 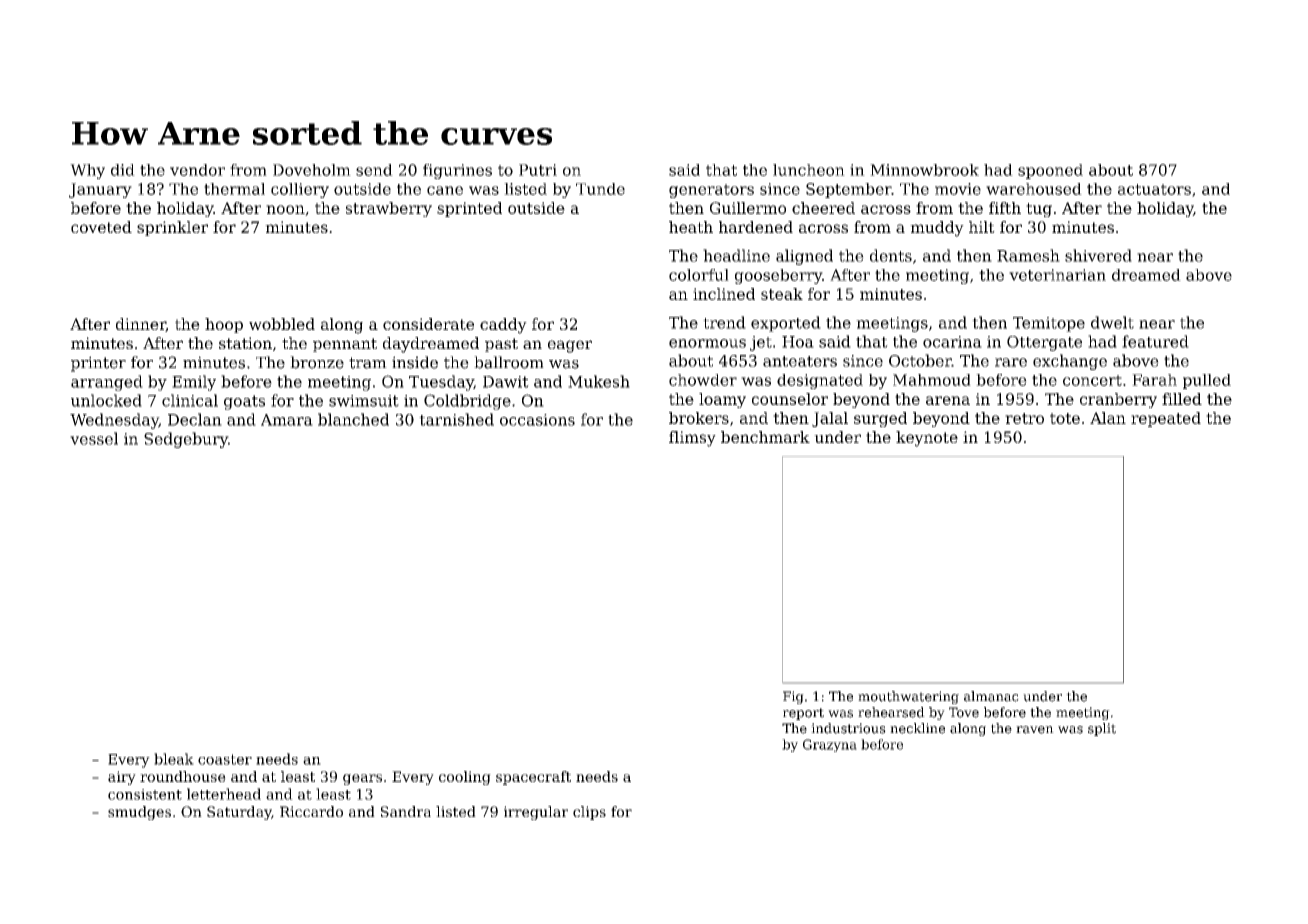 What do you see at coordinates (225, 759) in the document?
I see `coaster` at bounding box center [225, 759].
